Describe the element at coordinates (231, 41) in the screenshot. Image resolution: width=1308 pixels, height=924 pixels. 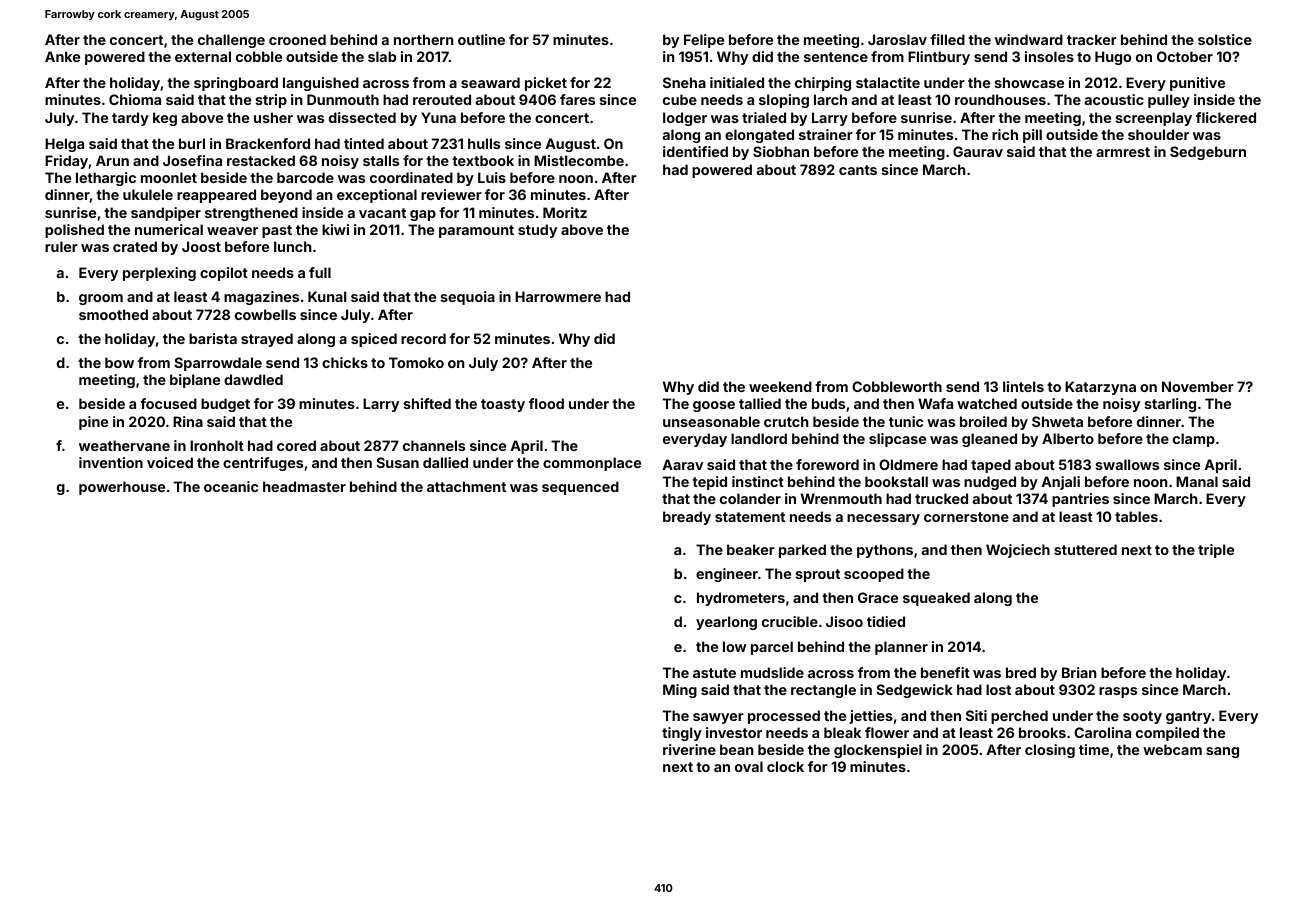
I see `challenge` at that location.
